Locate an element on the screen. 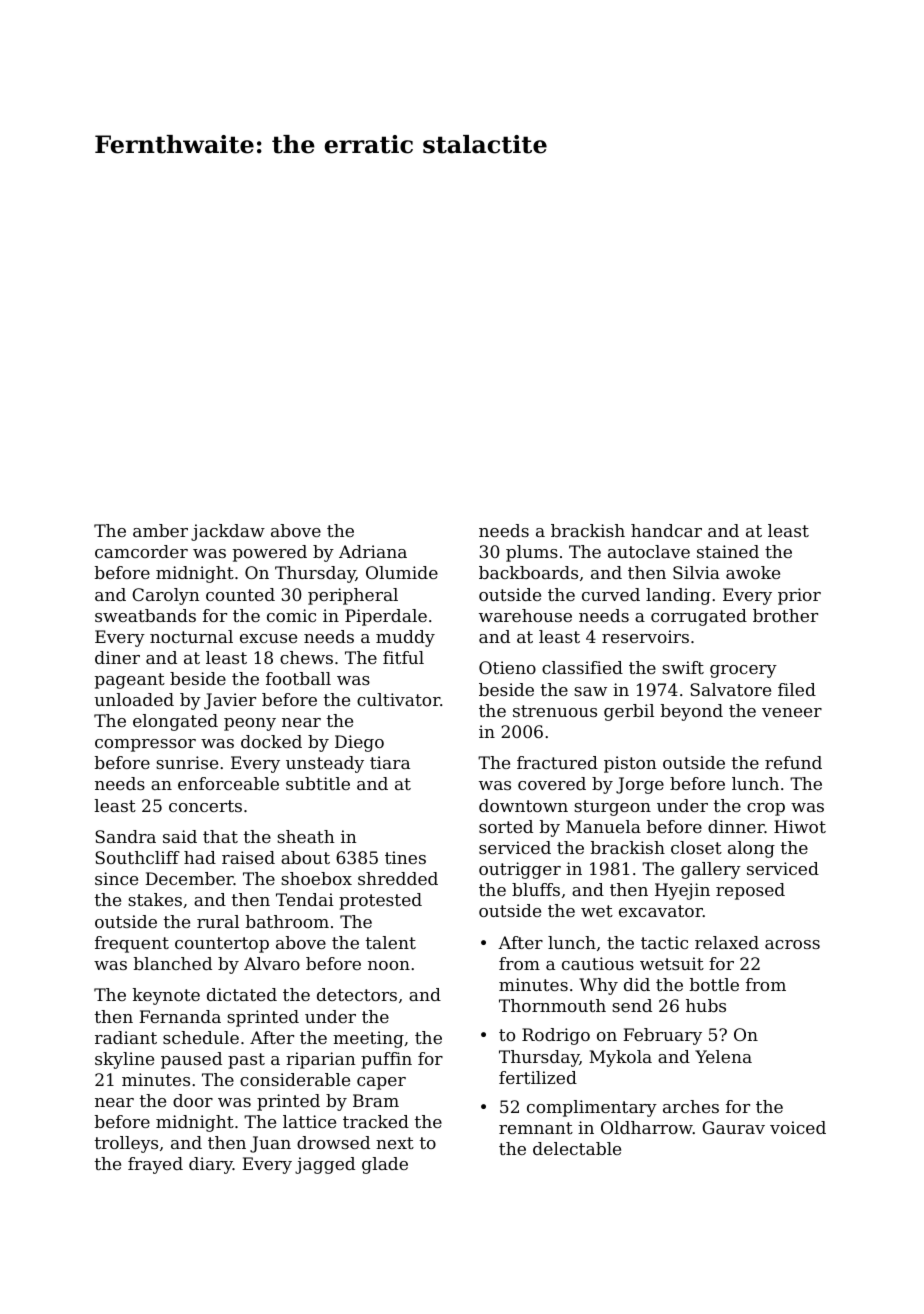 This screenshot has width=924, height=1314. jackdaw is located at coordinates (228, 532).
